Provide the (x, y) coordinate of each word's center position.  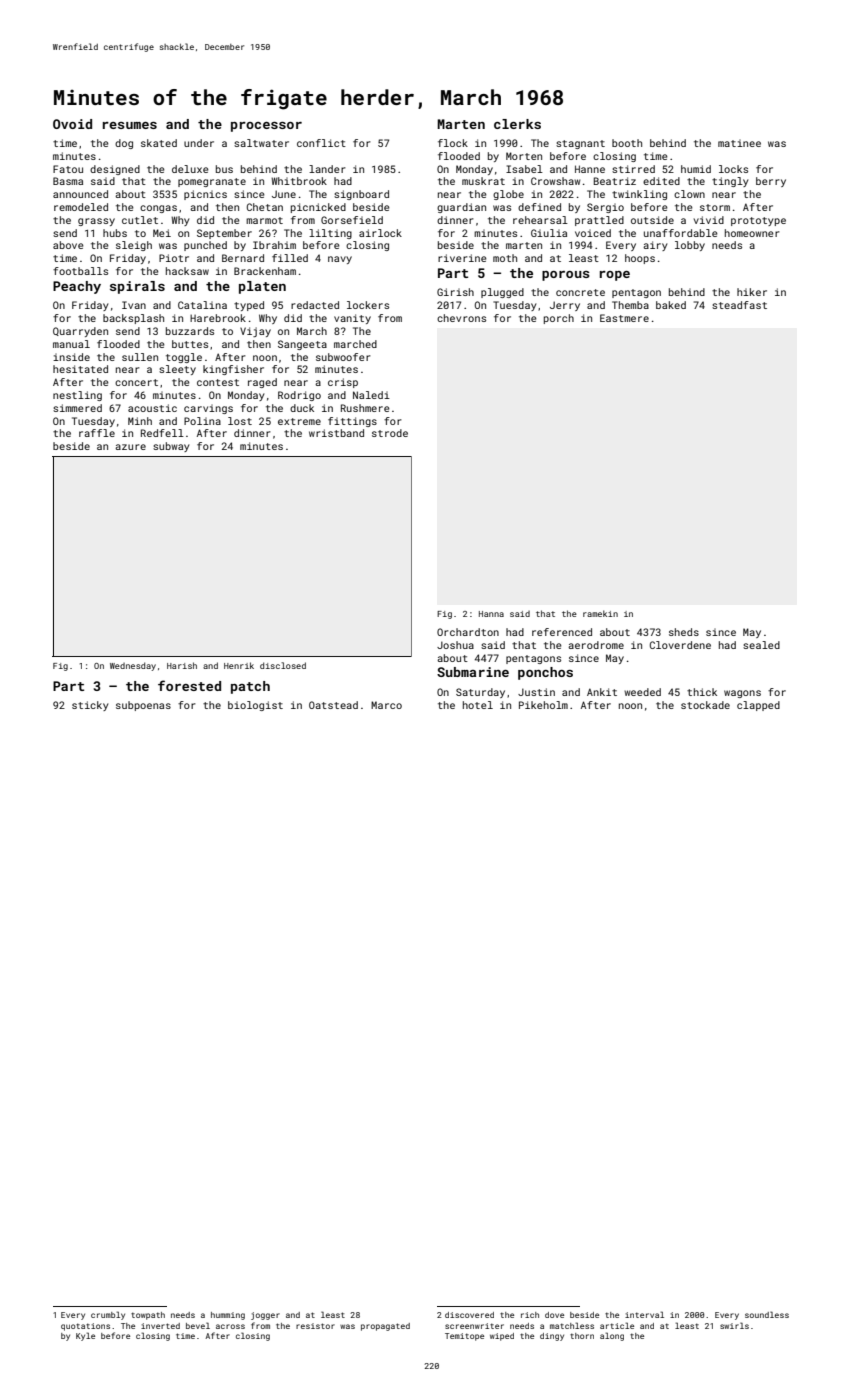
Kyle (85, 1336)
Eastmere (624, 318)
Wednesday (133, 666)
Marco (386, 705)
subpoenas (143, 706)
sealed (761, 645)
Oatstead (333, 705)
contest (218, 382)
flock (453, 143)
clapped (758, 706)
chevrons (461, 318)
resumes (130, 125)
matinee (739, 143)
